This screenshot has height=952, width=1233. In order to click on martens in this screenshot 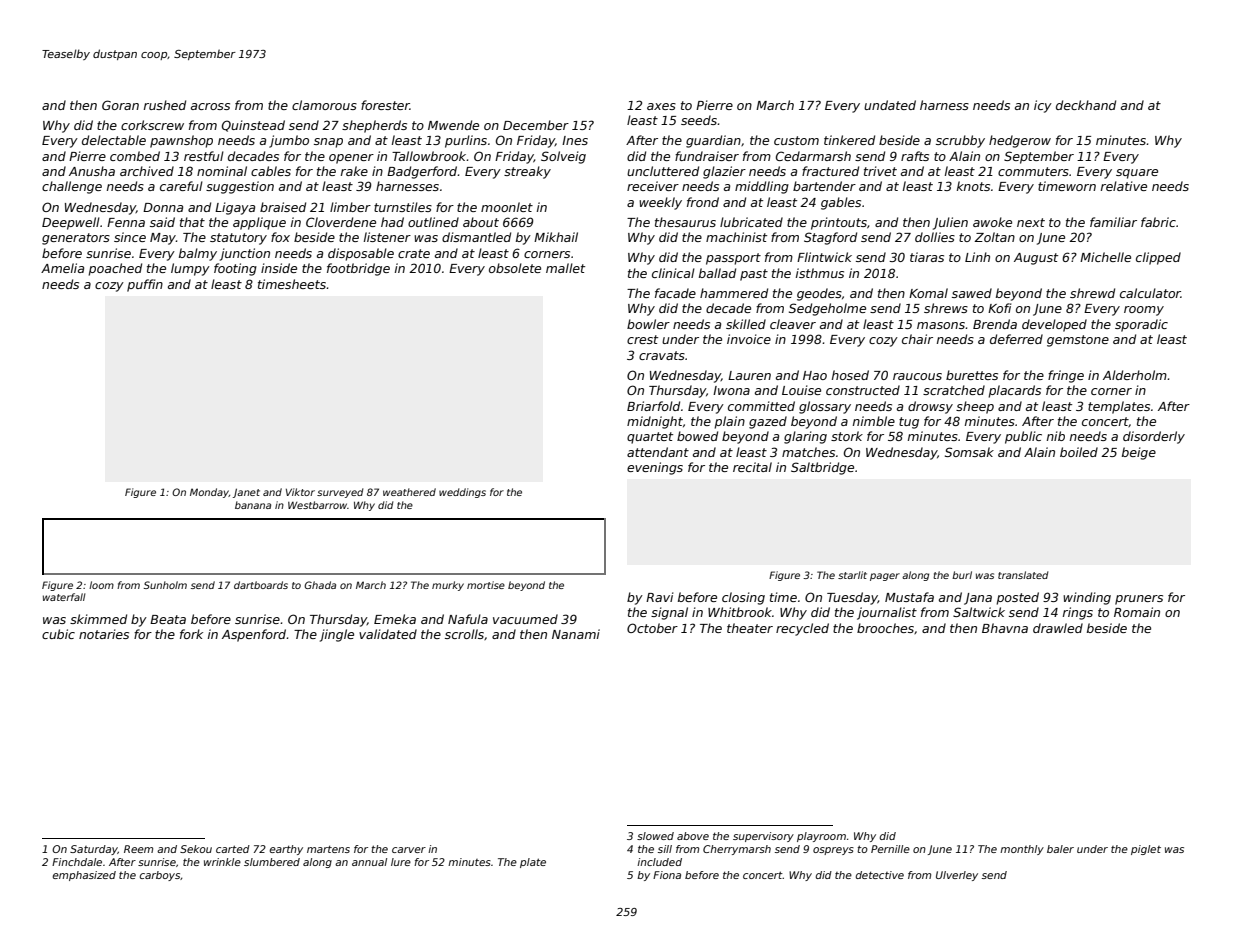, I will do `click(328, 849)`.
